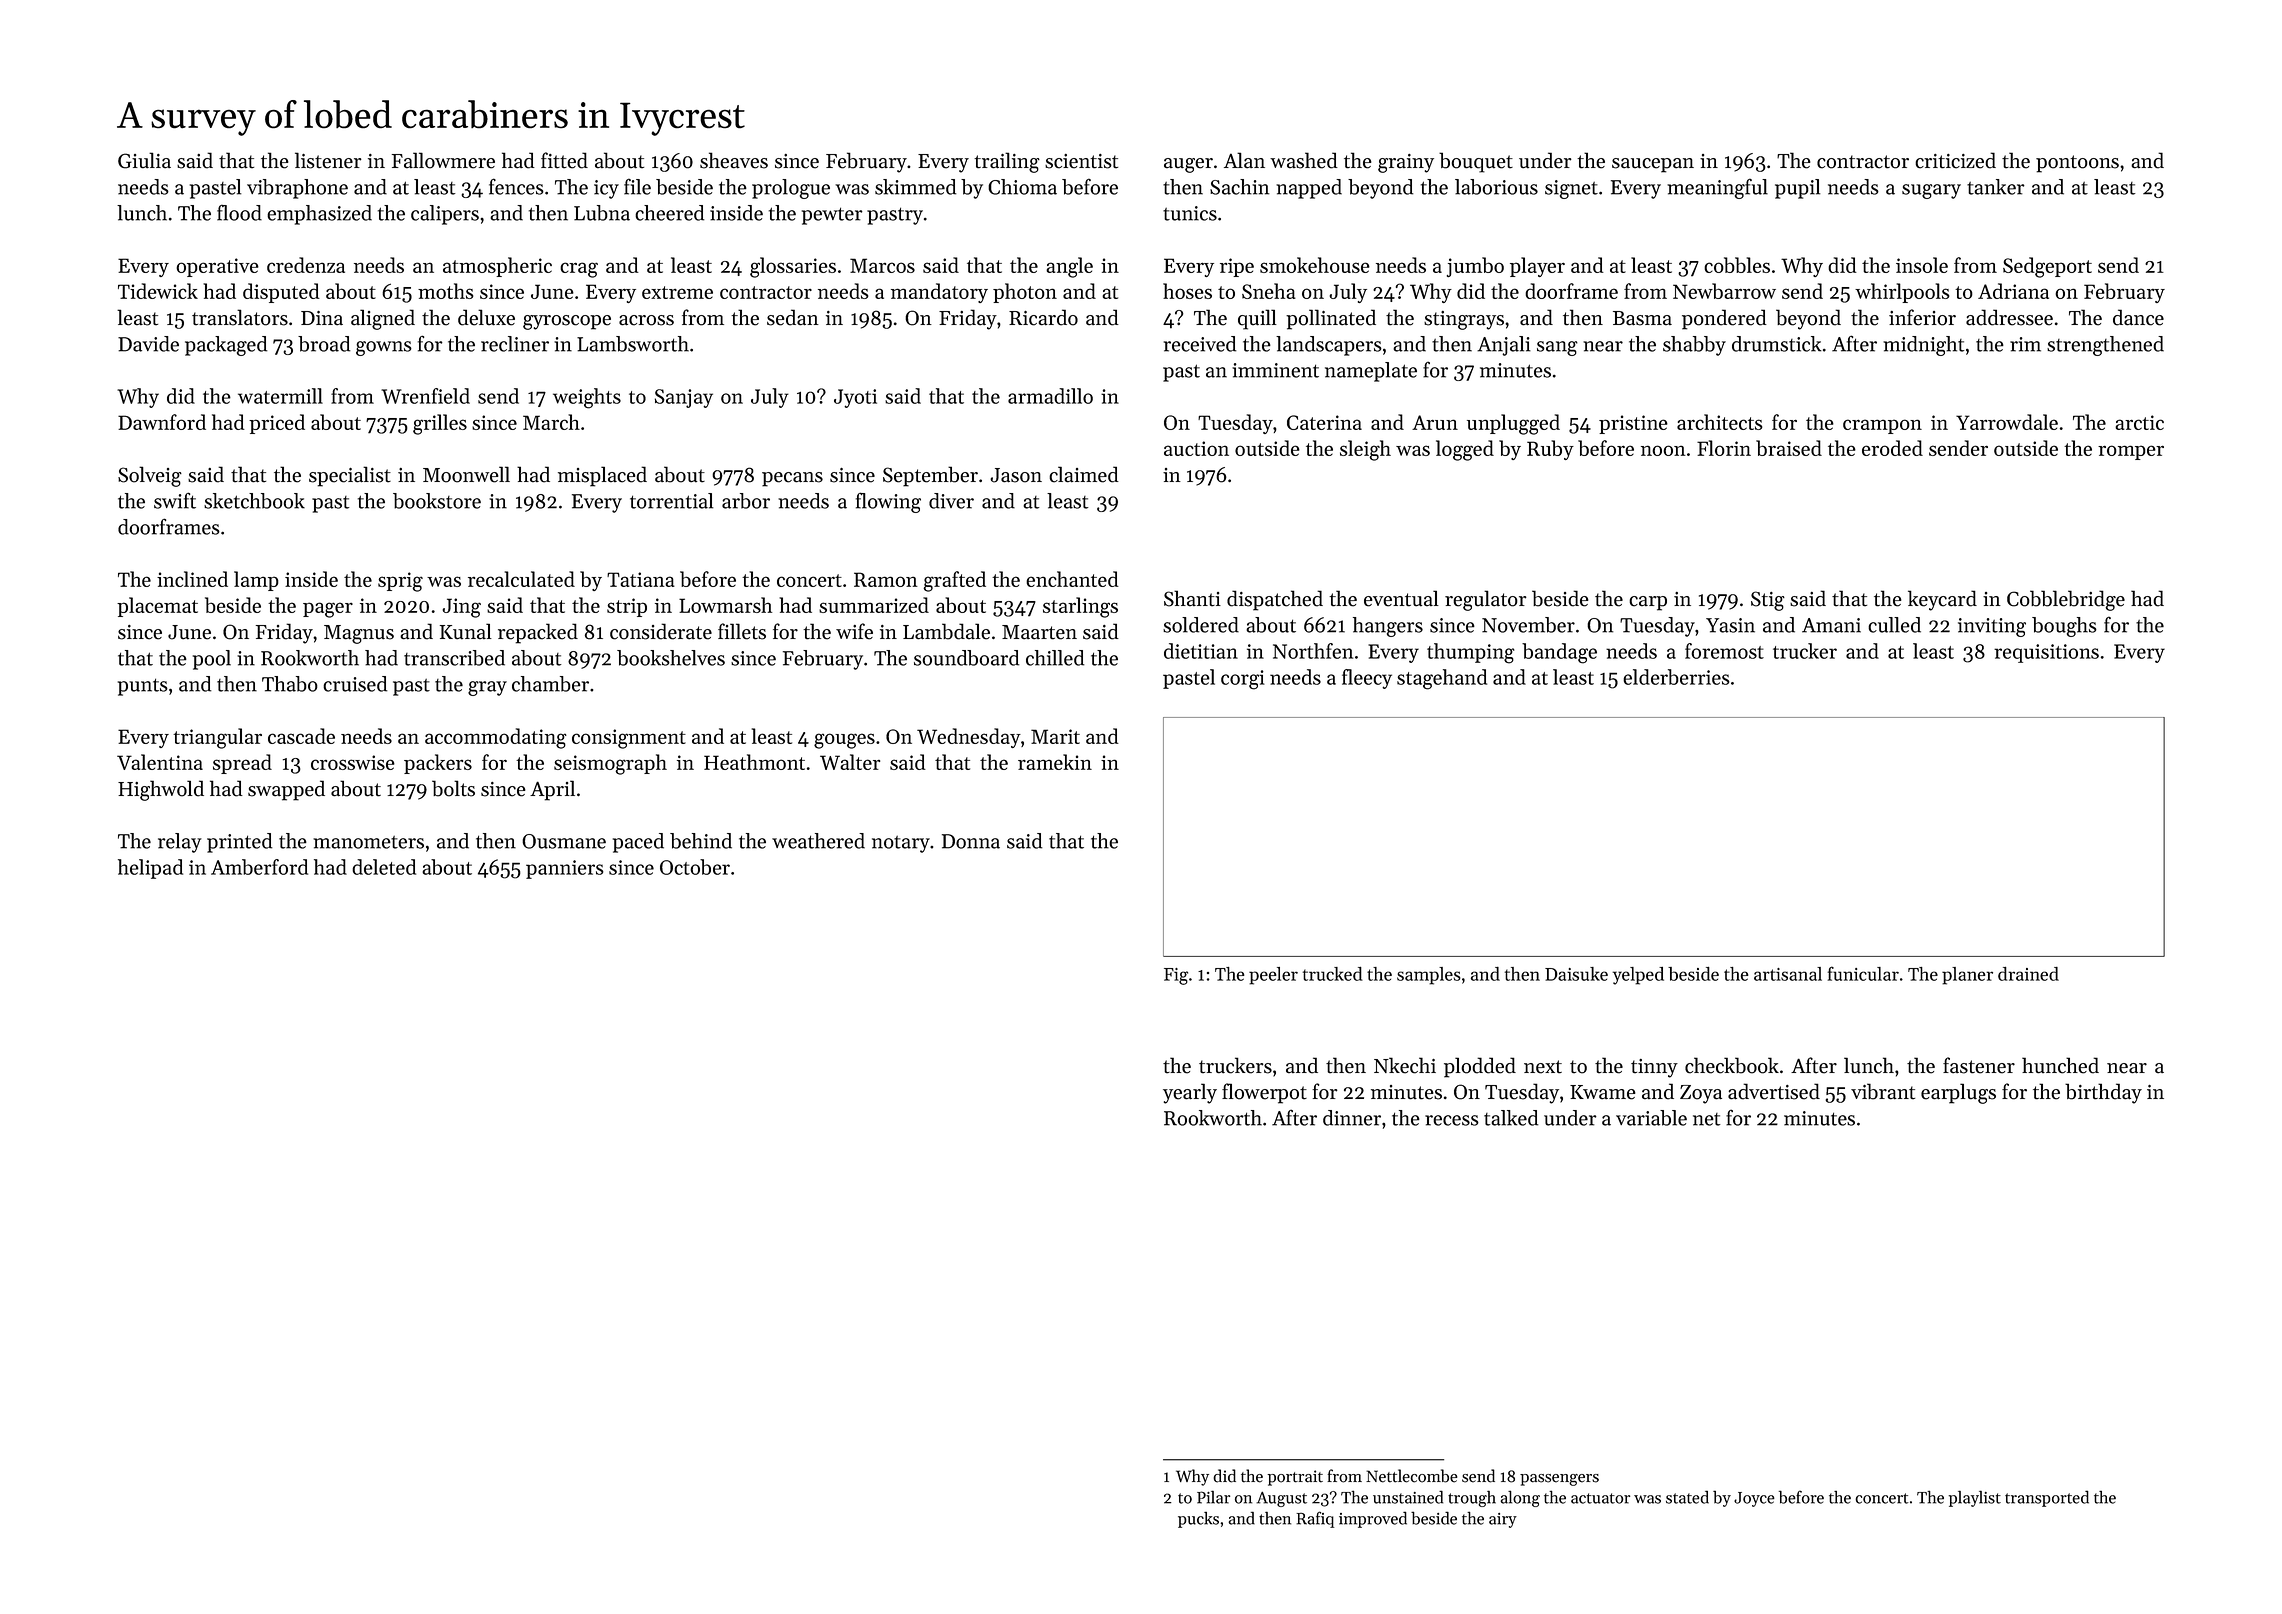  What do you see at coordinates (587, 398) in the screenshot?
I see `weights` at bounding box center [587, 398].
